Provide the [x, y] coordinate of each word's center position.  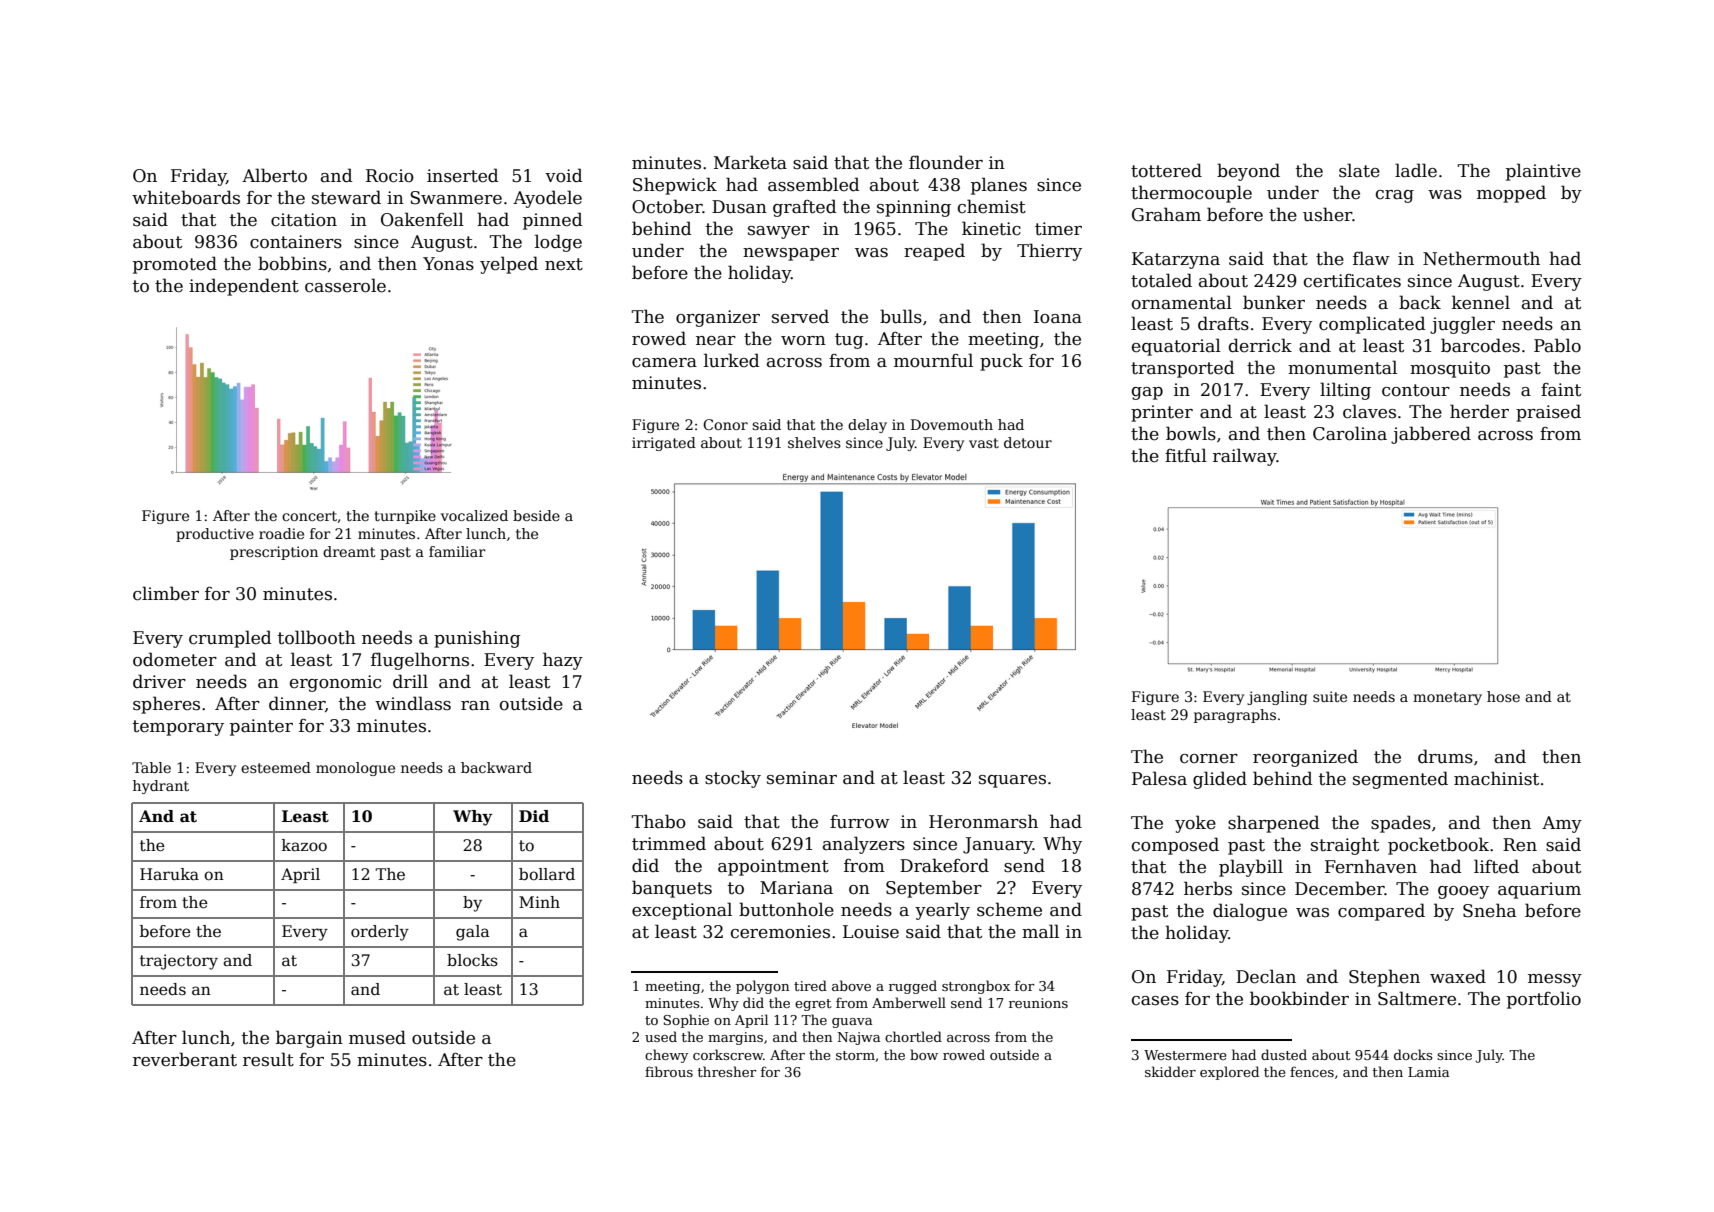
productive [215, 535]
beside [536, 515]
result [268, 1059]
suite [1330, 696]
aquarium [1539, 890]
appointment [773, 867]
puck [1001, 362]
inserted [463, 175]
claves [1369, 411]
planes [999, 186]
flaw [1371, 258]
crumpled [230, 639]
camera [664, 363]
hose [1503, 696]
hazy [563, 661]
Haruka [169, 874]
